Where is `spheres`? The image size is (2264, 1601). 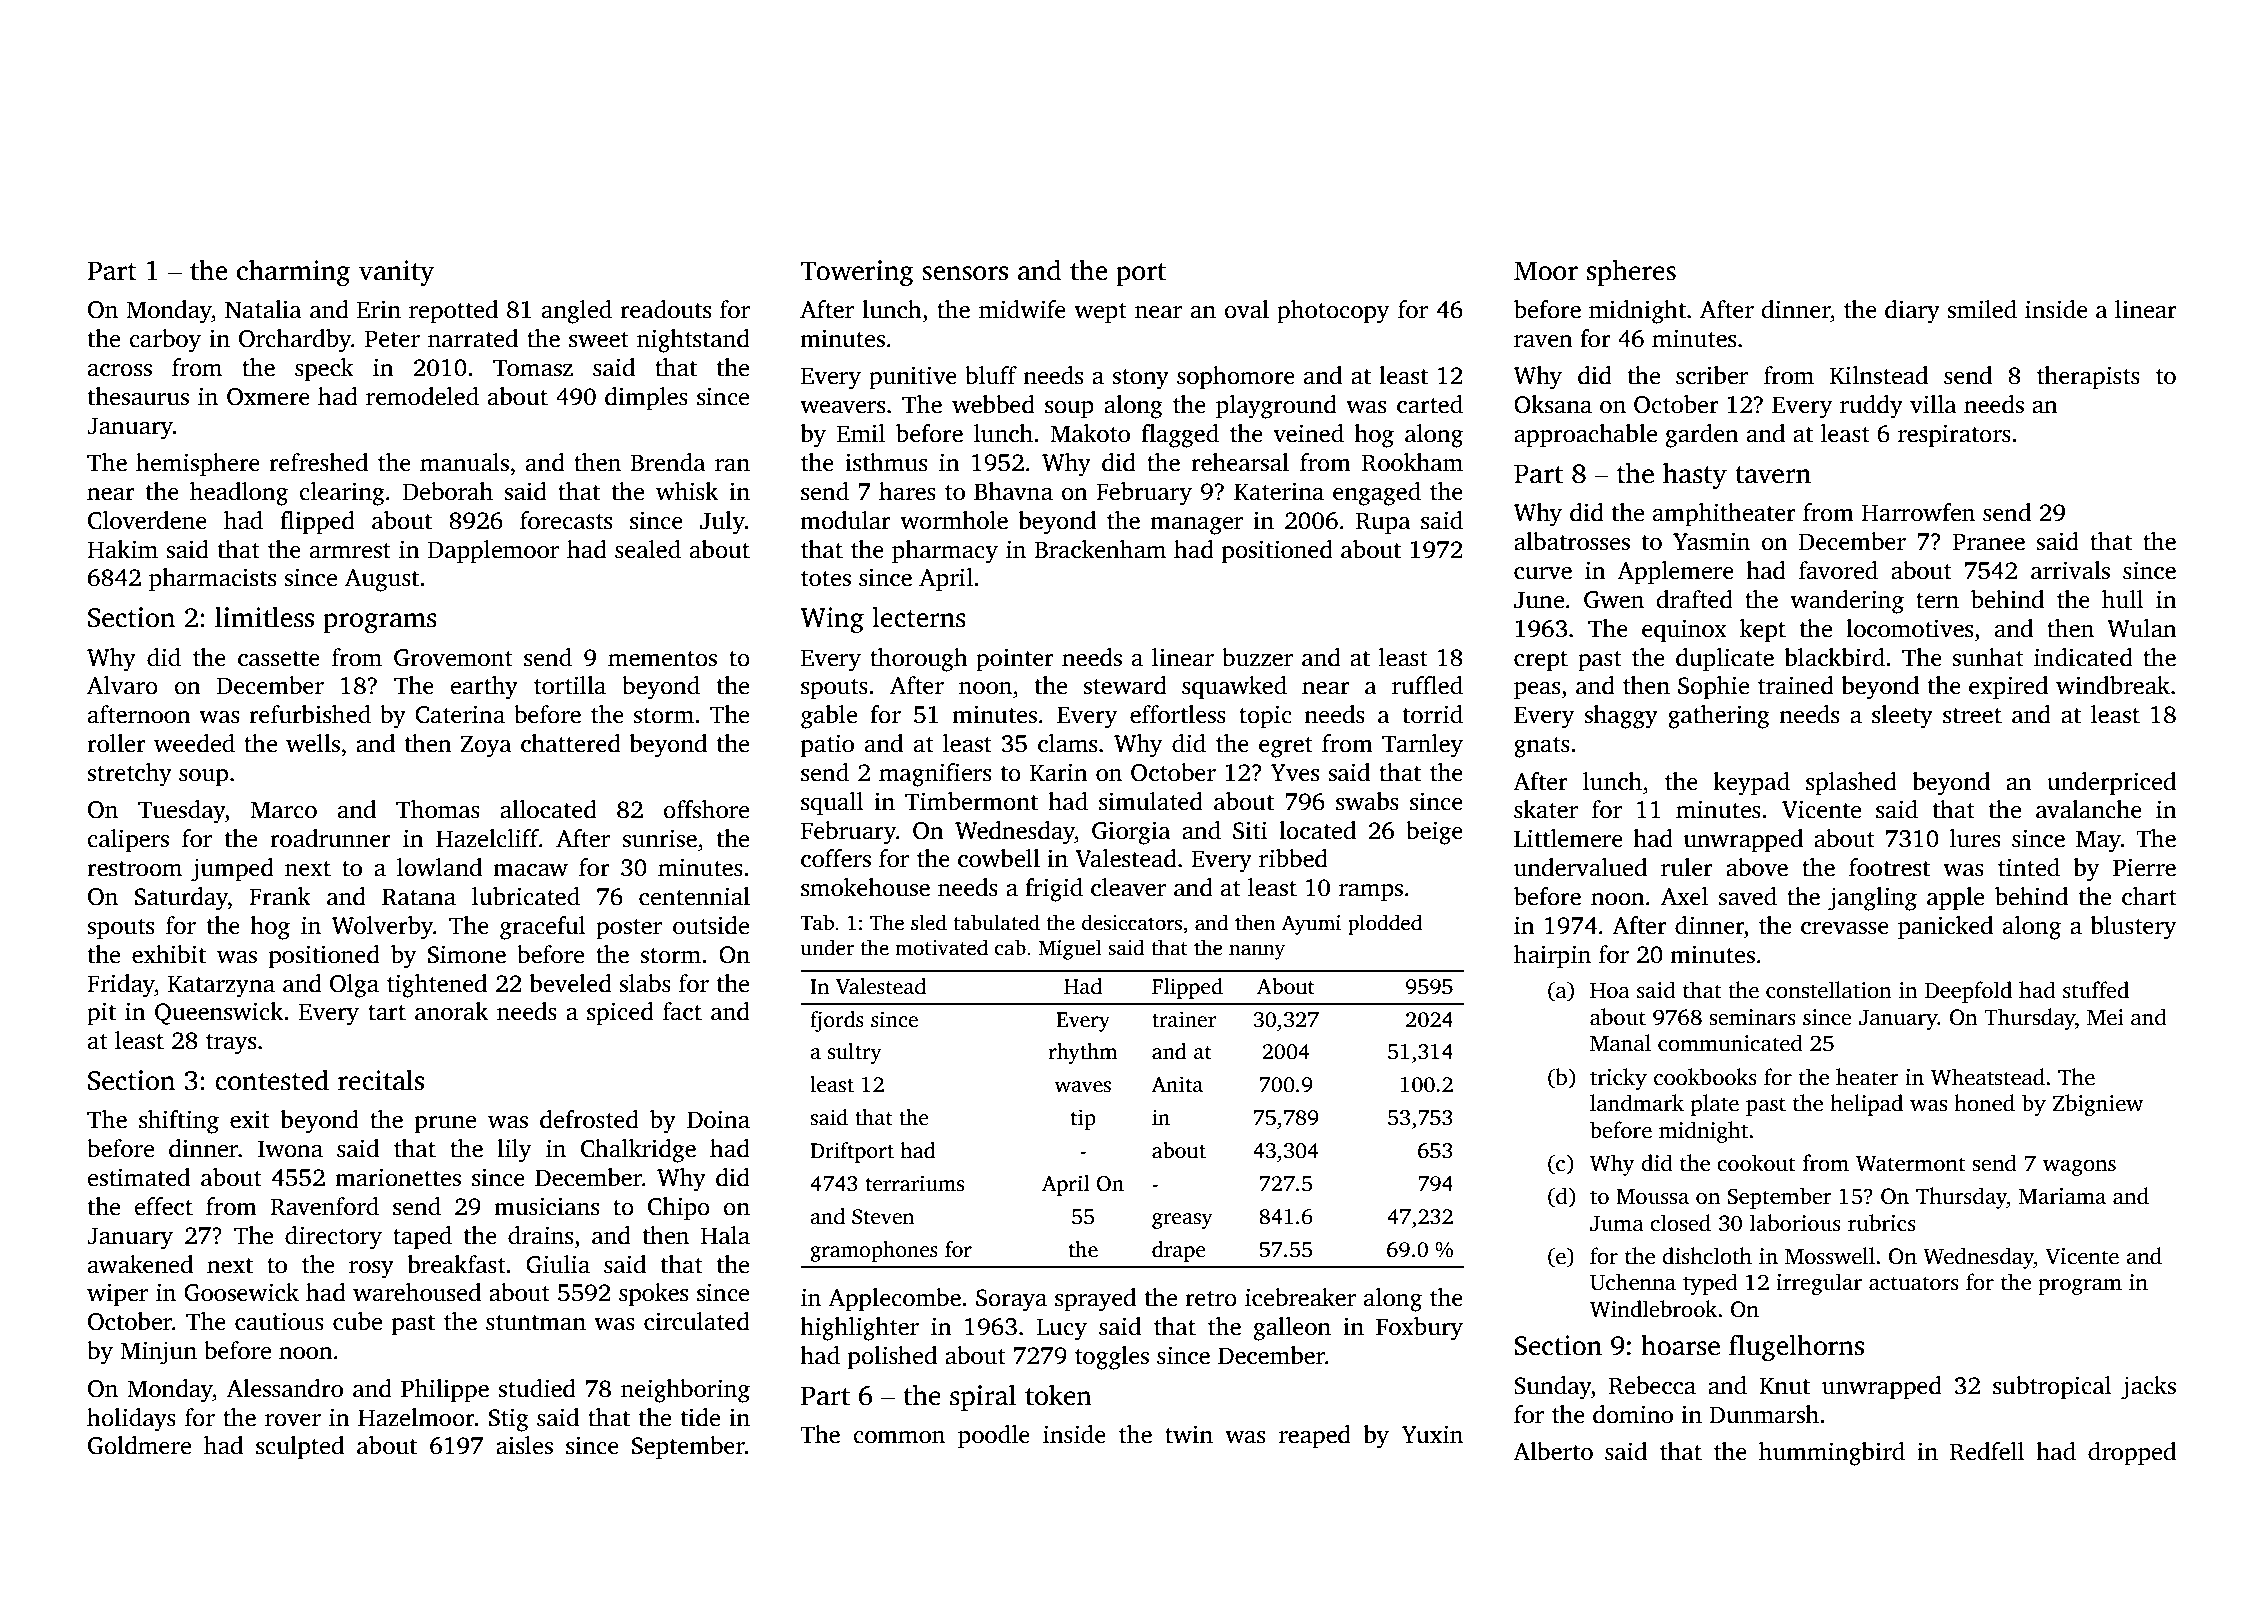
spheres is located at coordinates (1631, 272).
